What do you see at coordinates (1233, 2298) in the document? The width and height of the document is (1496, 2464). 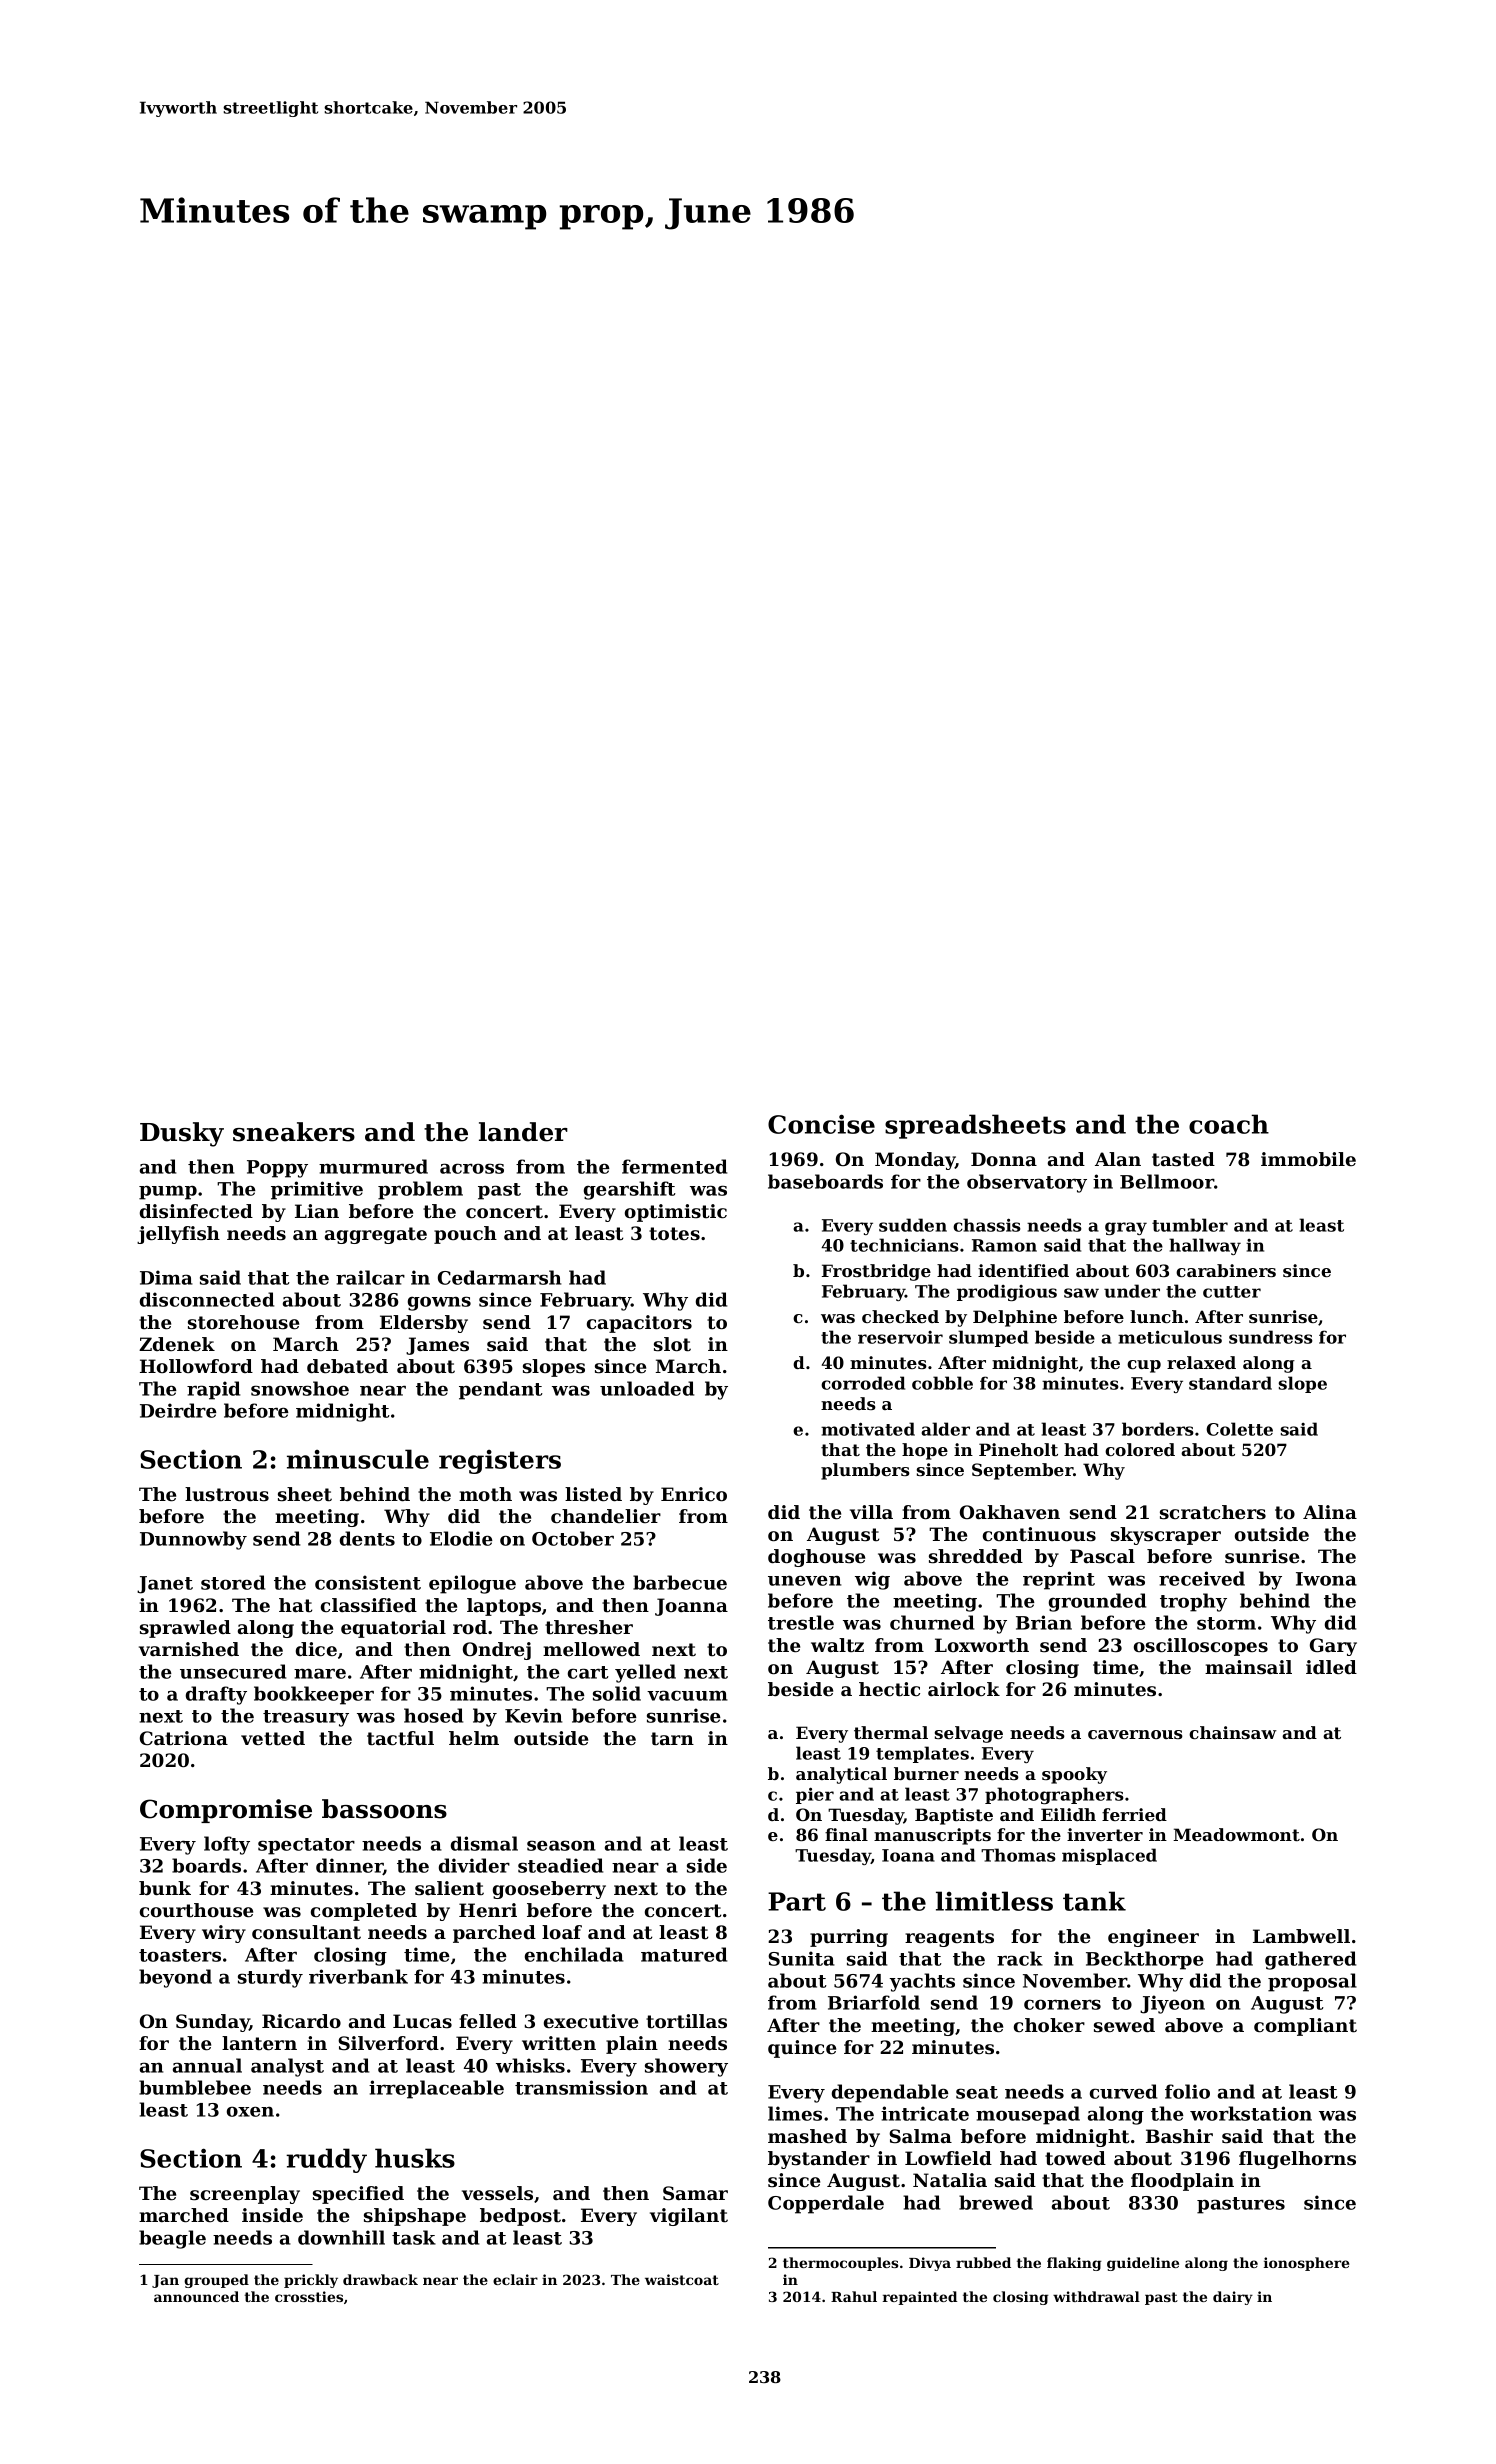 I see `dairy` at bounding box center [1233, 2298].
